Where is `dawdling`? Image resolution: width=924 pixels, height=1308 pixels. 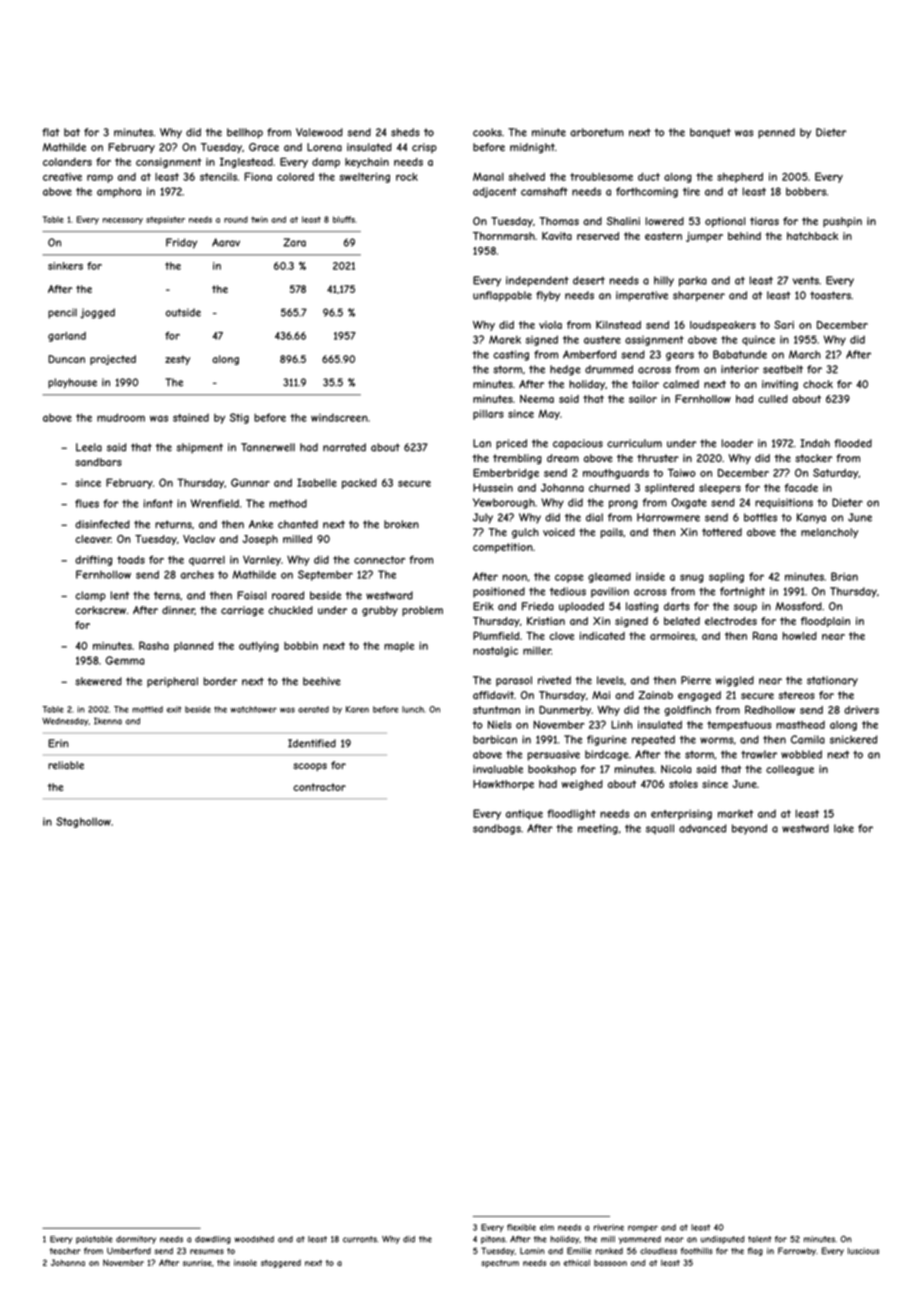
dawdling is located at coordinates (213, 1240).
